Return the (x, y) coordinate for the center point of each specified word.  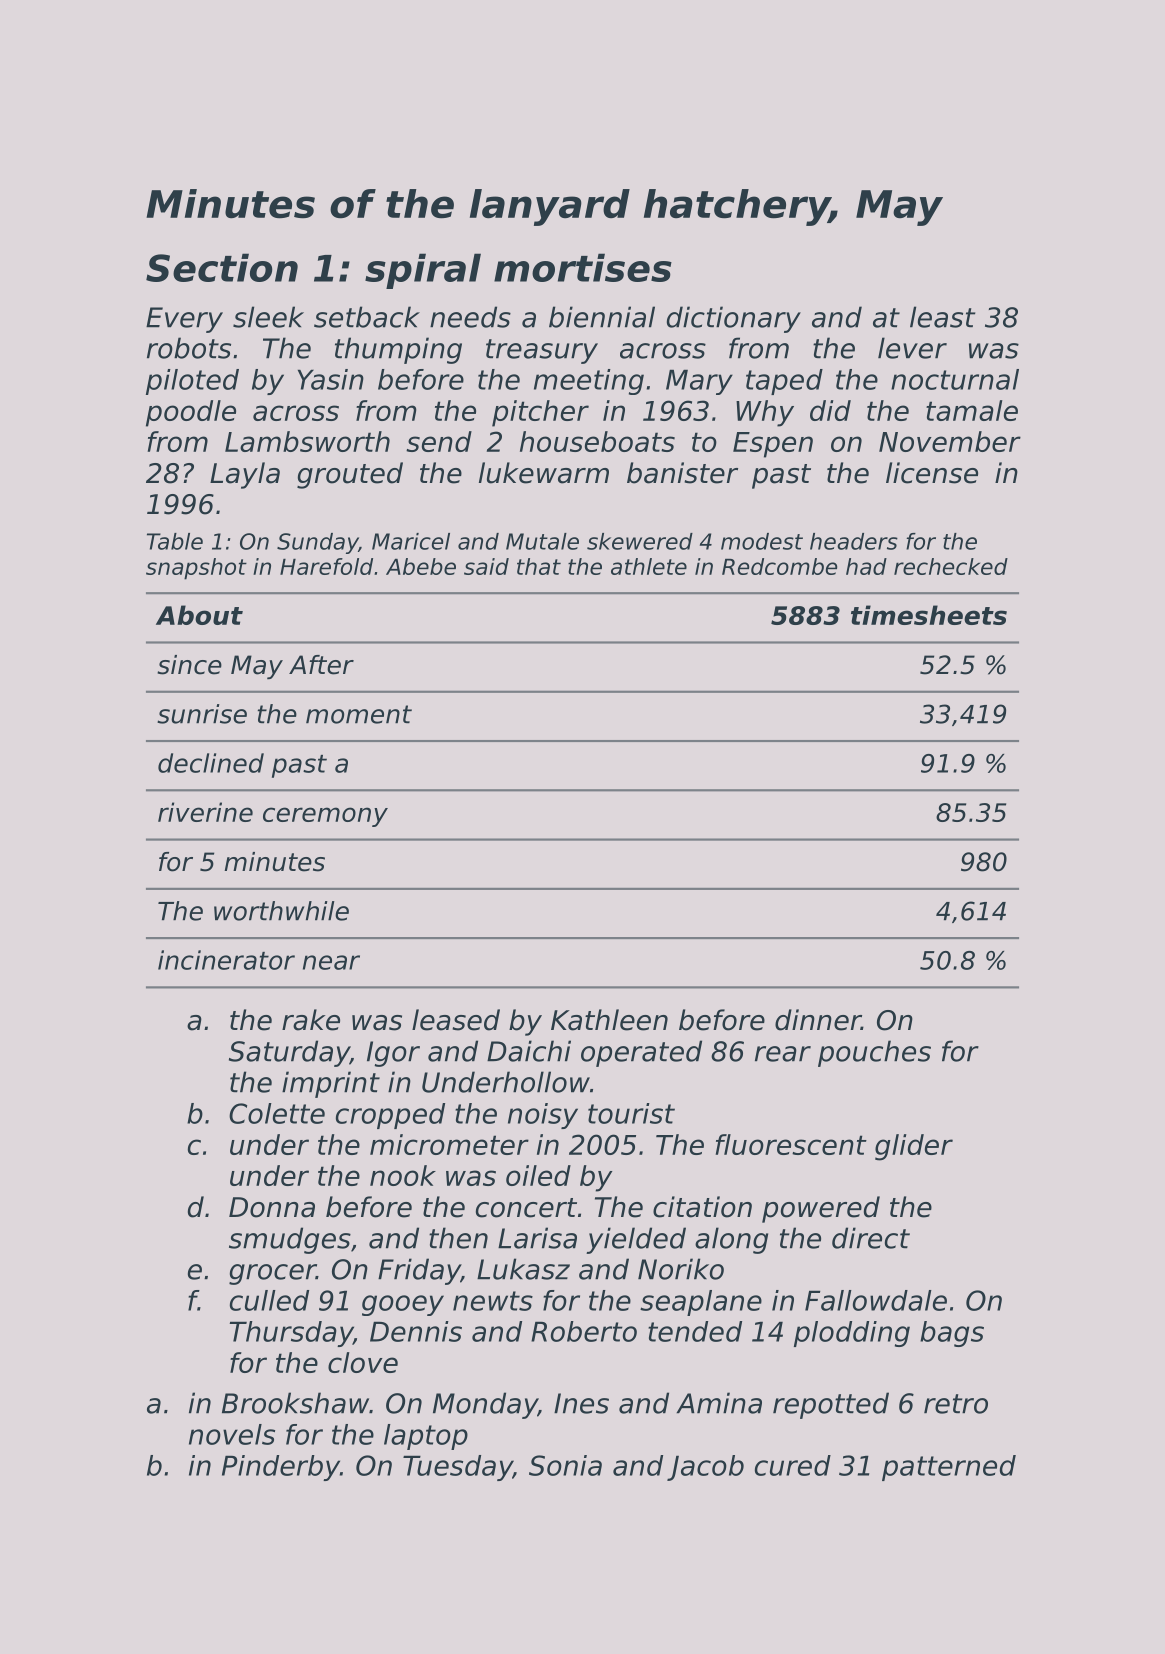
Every (184, 320)
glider (914, 1147)
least (942, 317)
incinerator (226, 960)
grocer (272, 1274)
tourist (631, 1113)
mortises (583, 267)
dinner (818, 1020)
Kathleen (609, 1020)
